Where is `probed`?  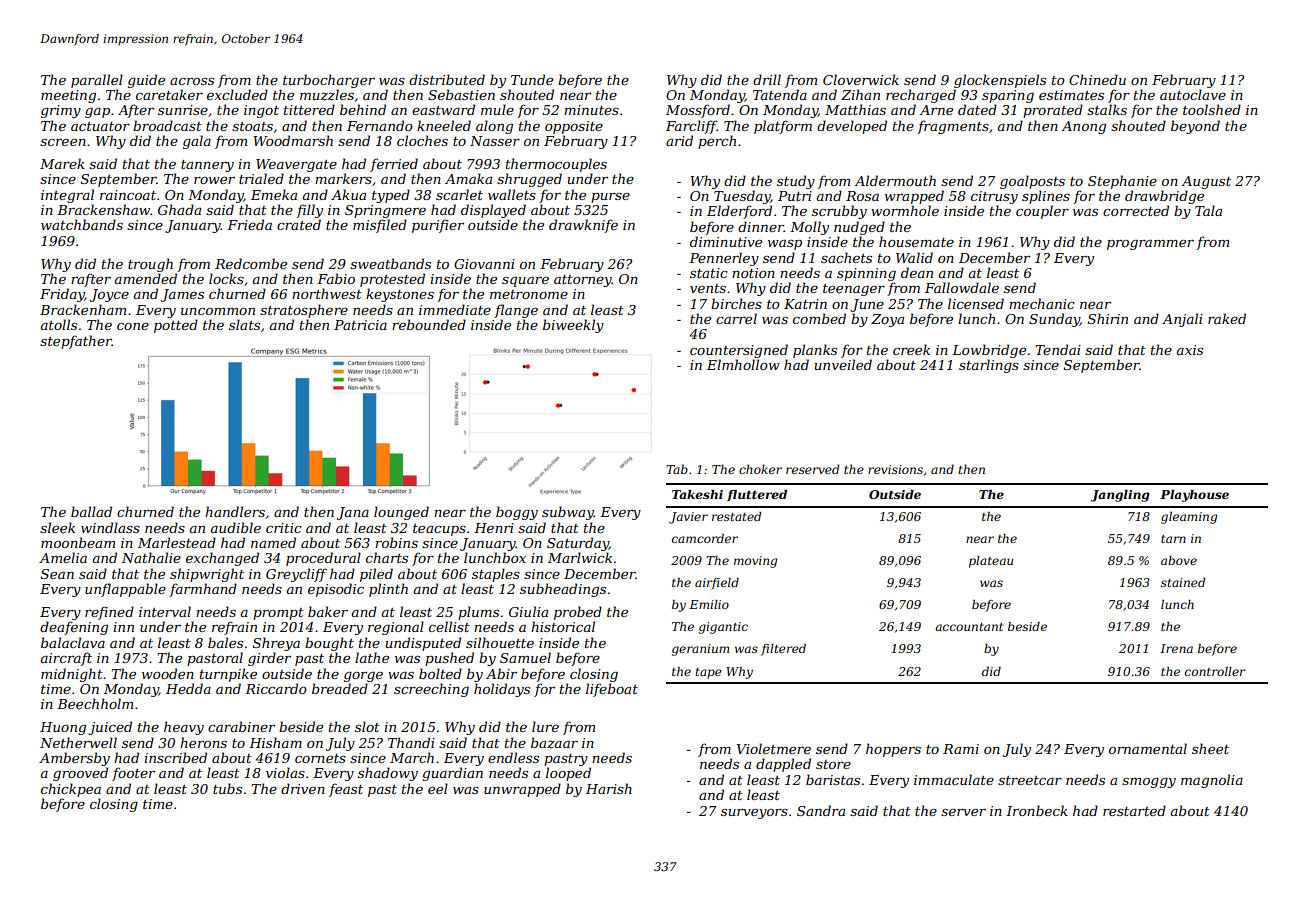
probed is located at coordinates (578, 613).
